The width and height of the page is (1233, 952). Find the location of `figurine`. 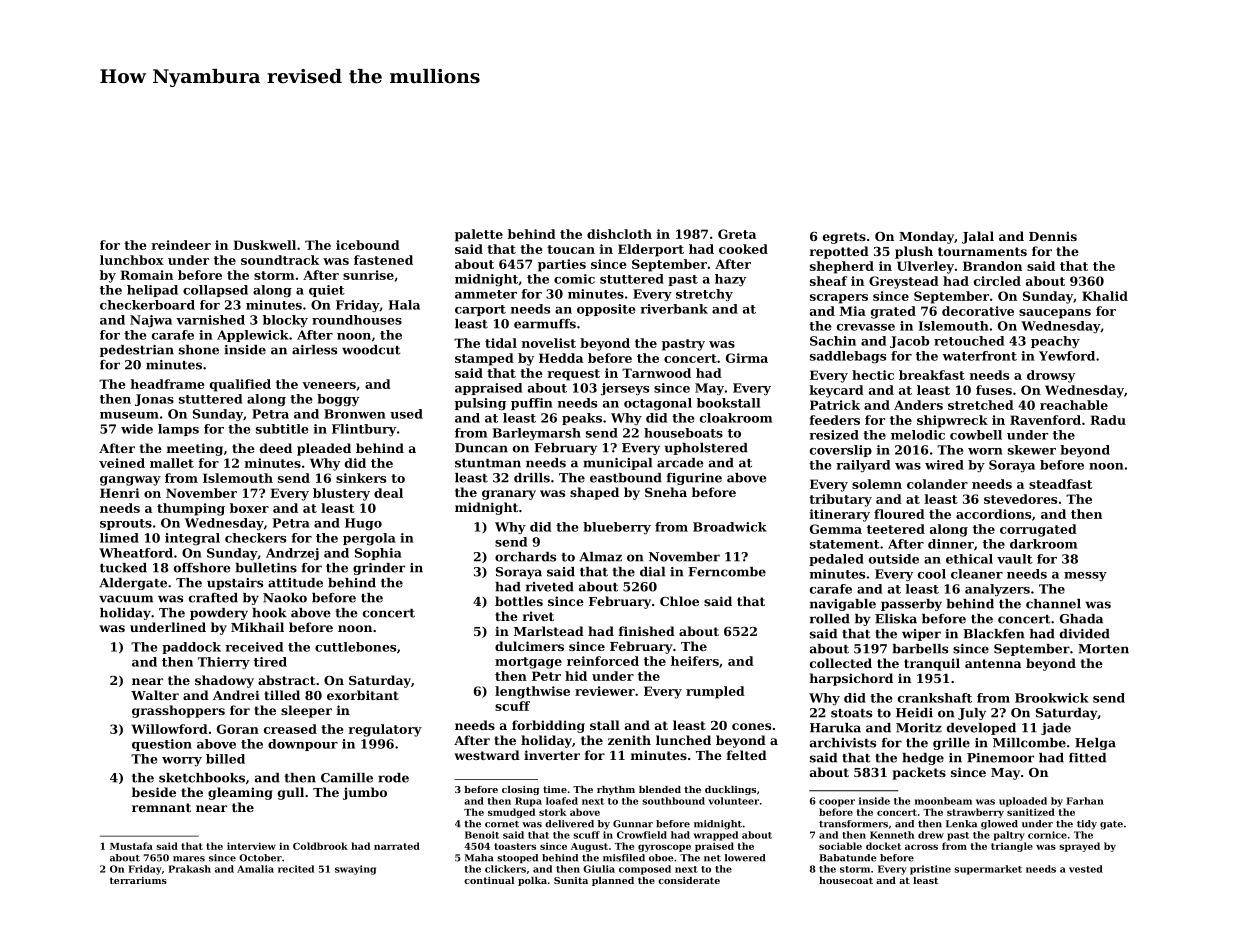

figurine is located at coordinates (694, 479).
